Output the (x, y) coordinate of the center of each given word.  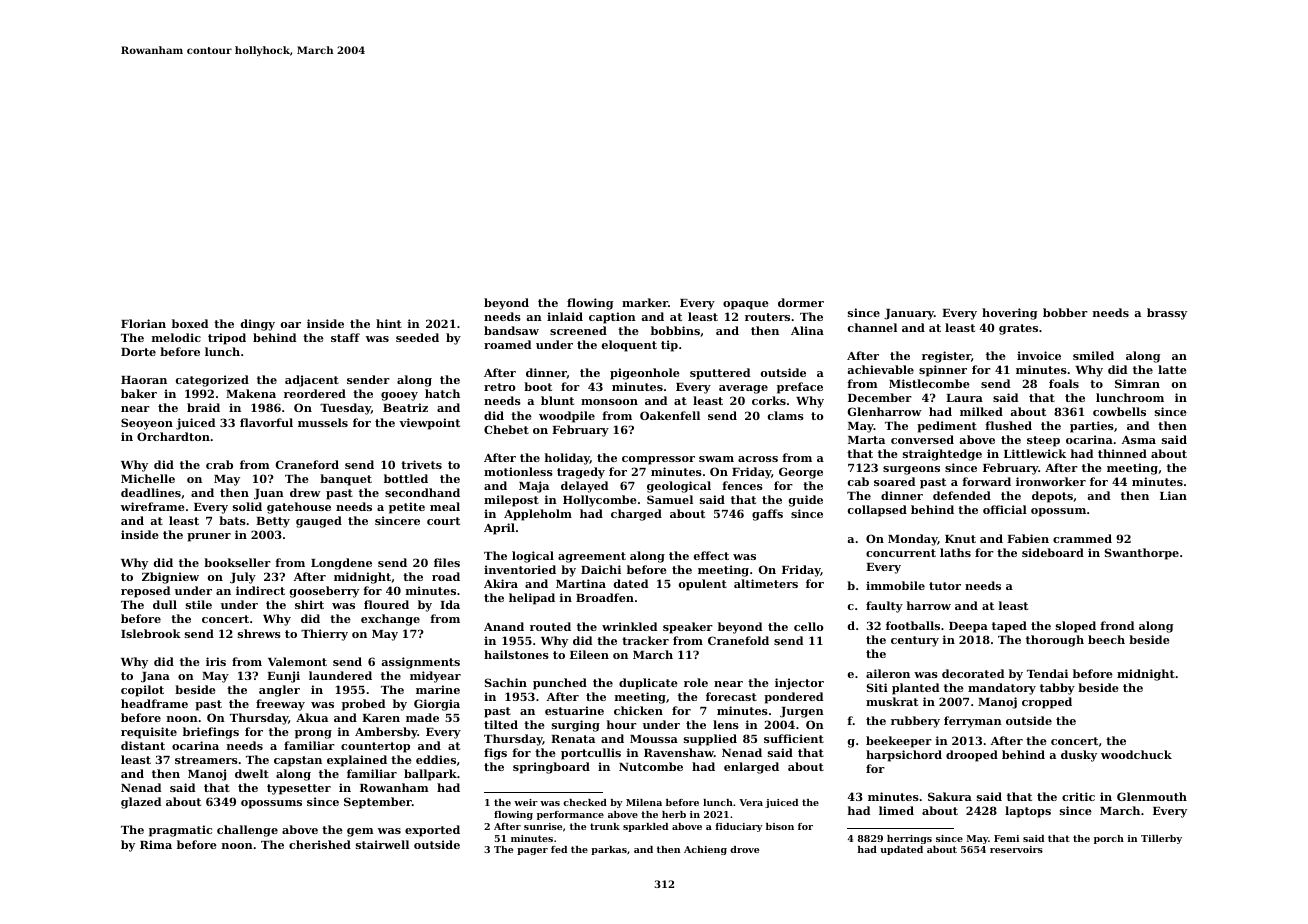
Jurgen (802, 712)
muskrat (892, 701)
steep (1043, 441)
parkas (609, 850)
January (909, 314)
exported (432, 831)
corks (769, 400)
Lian (1173, 495)
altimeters (766, 583)
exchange (390, 620)
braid (203, 407)
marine (438, 689)
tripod (227, 339)
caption (612, 318)
